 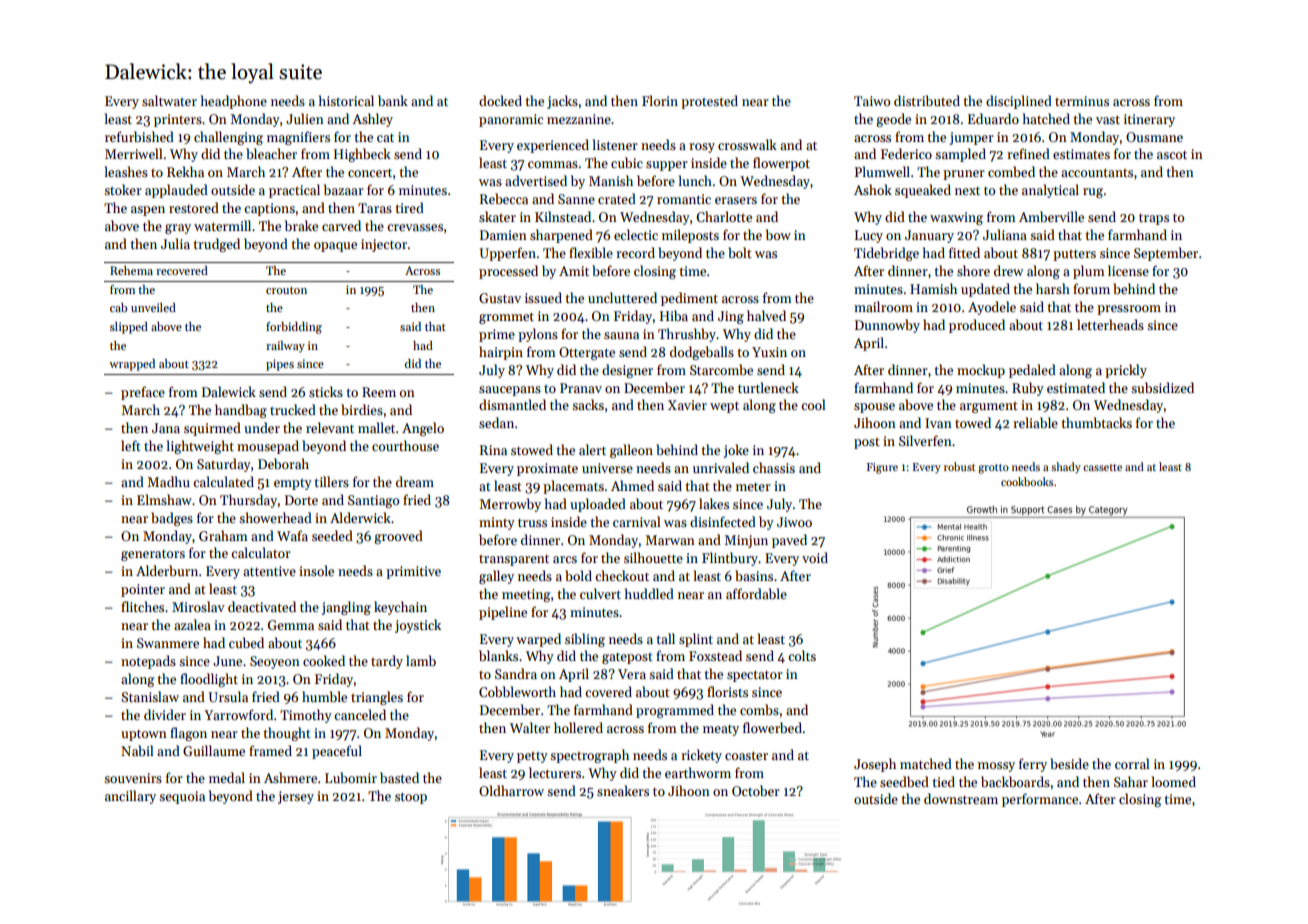 I want to click on void, so click(x=815, y=557).
